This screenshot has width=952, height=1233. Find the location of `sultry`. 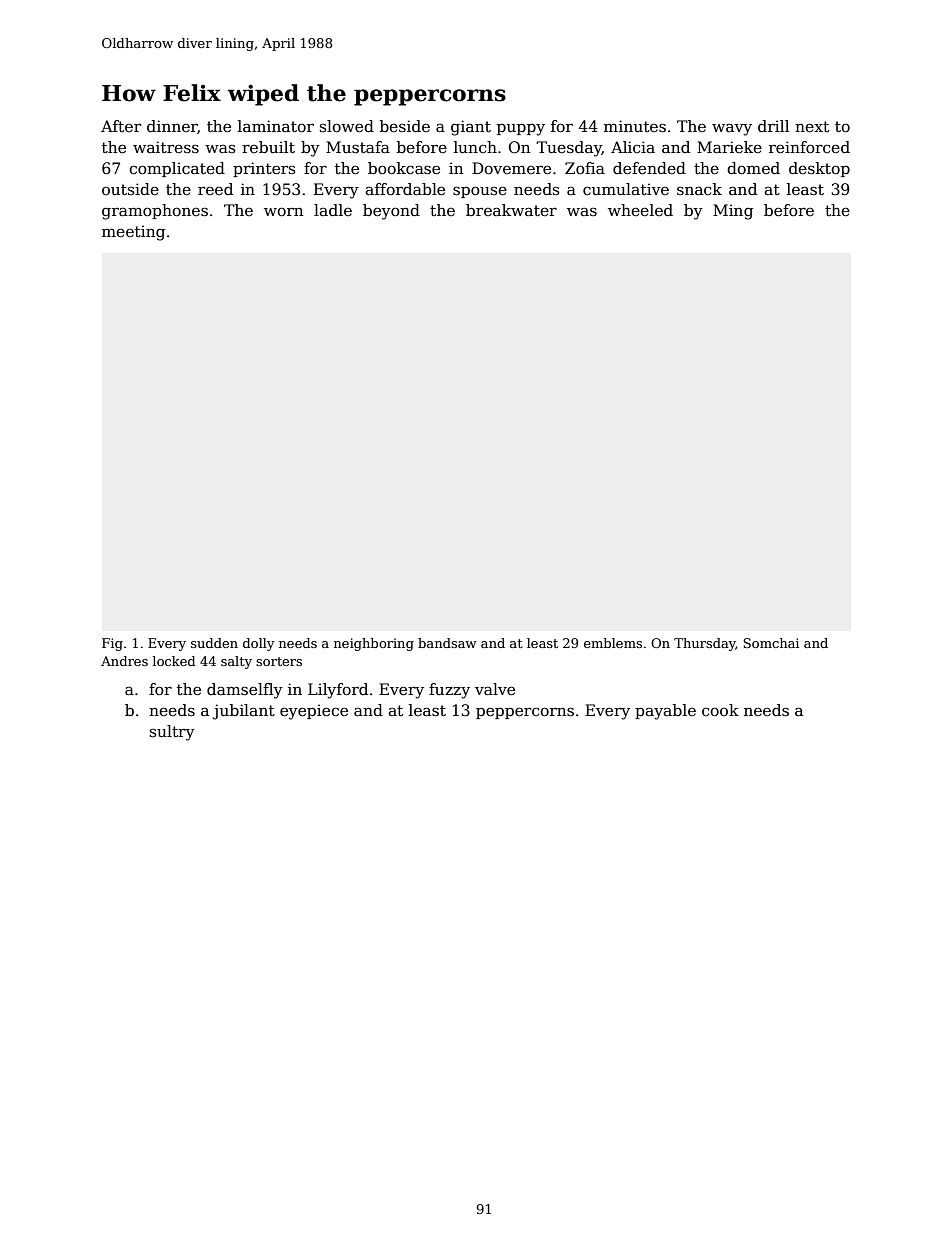

sultry is located at coordinates (172, 733).
